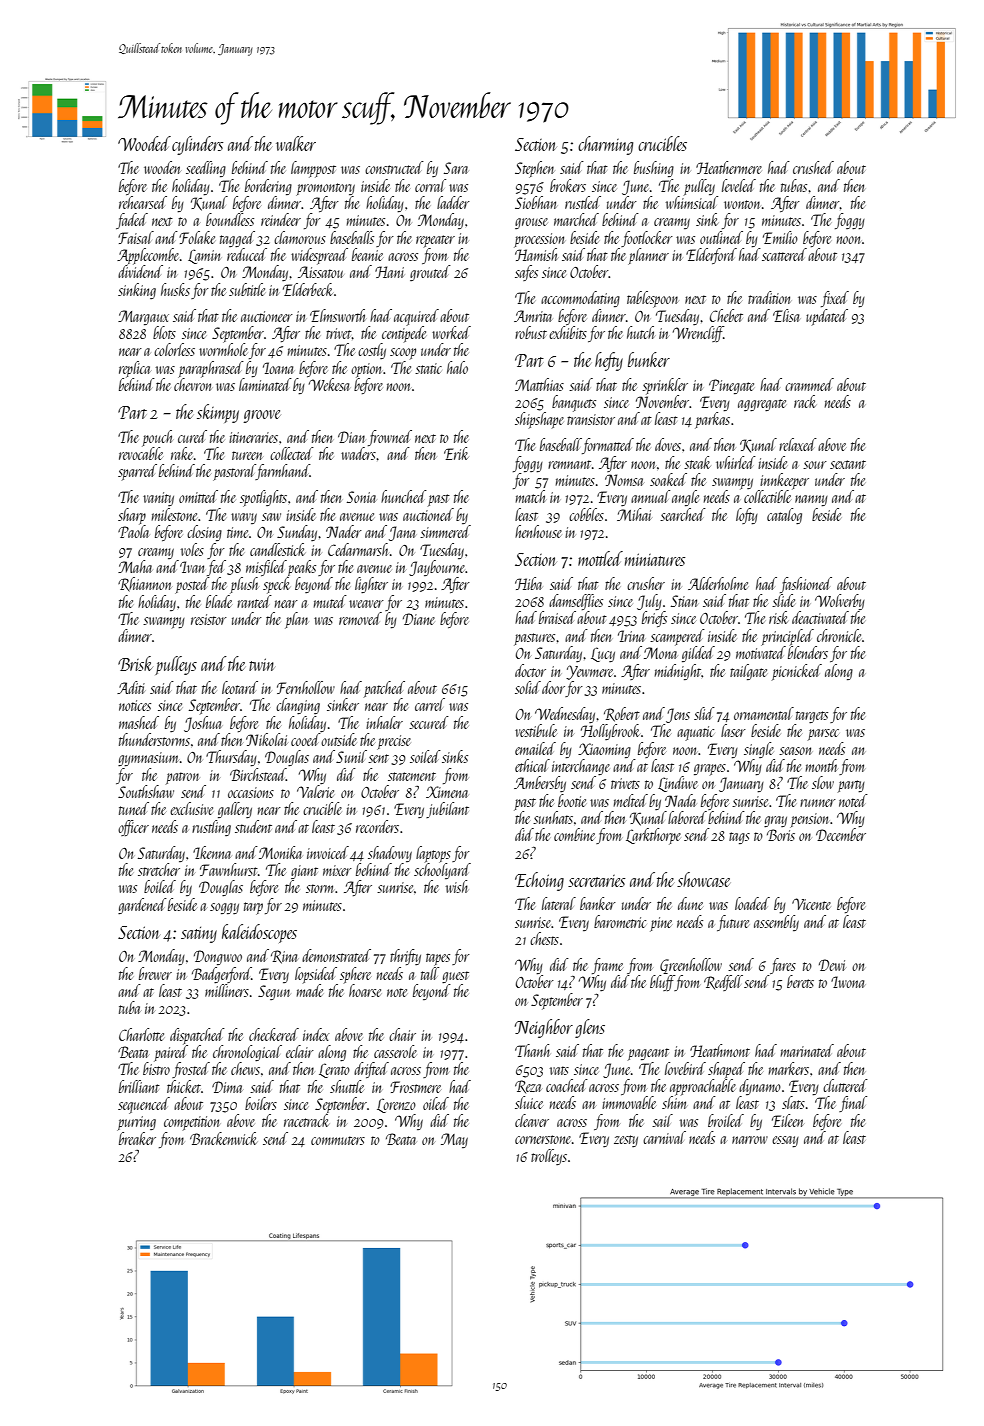  Describe the element at coordinates (721, 237) in the document. I see `outlined` at that location.
